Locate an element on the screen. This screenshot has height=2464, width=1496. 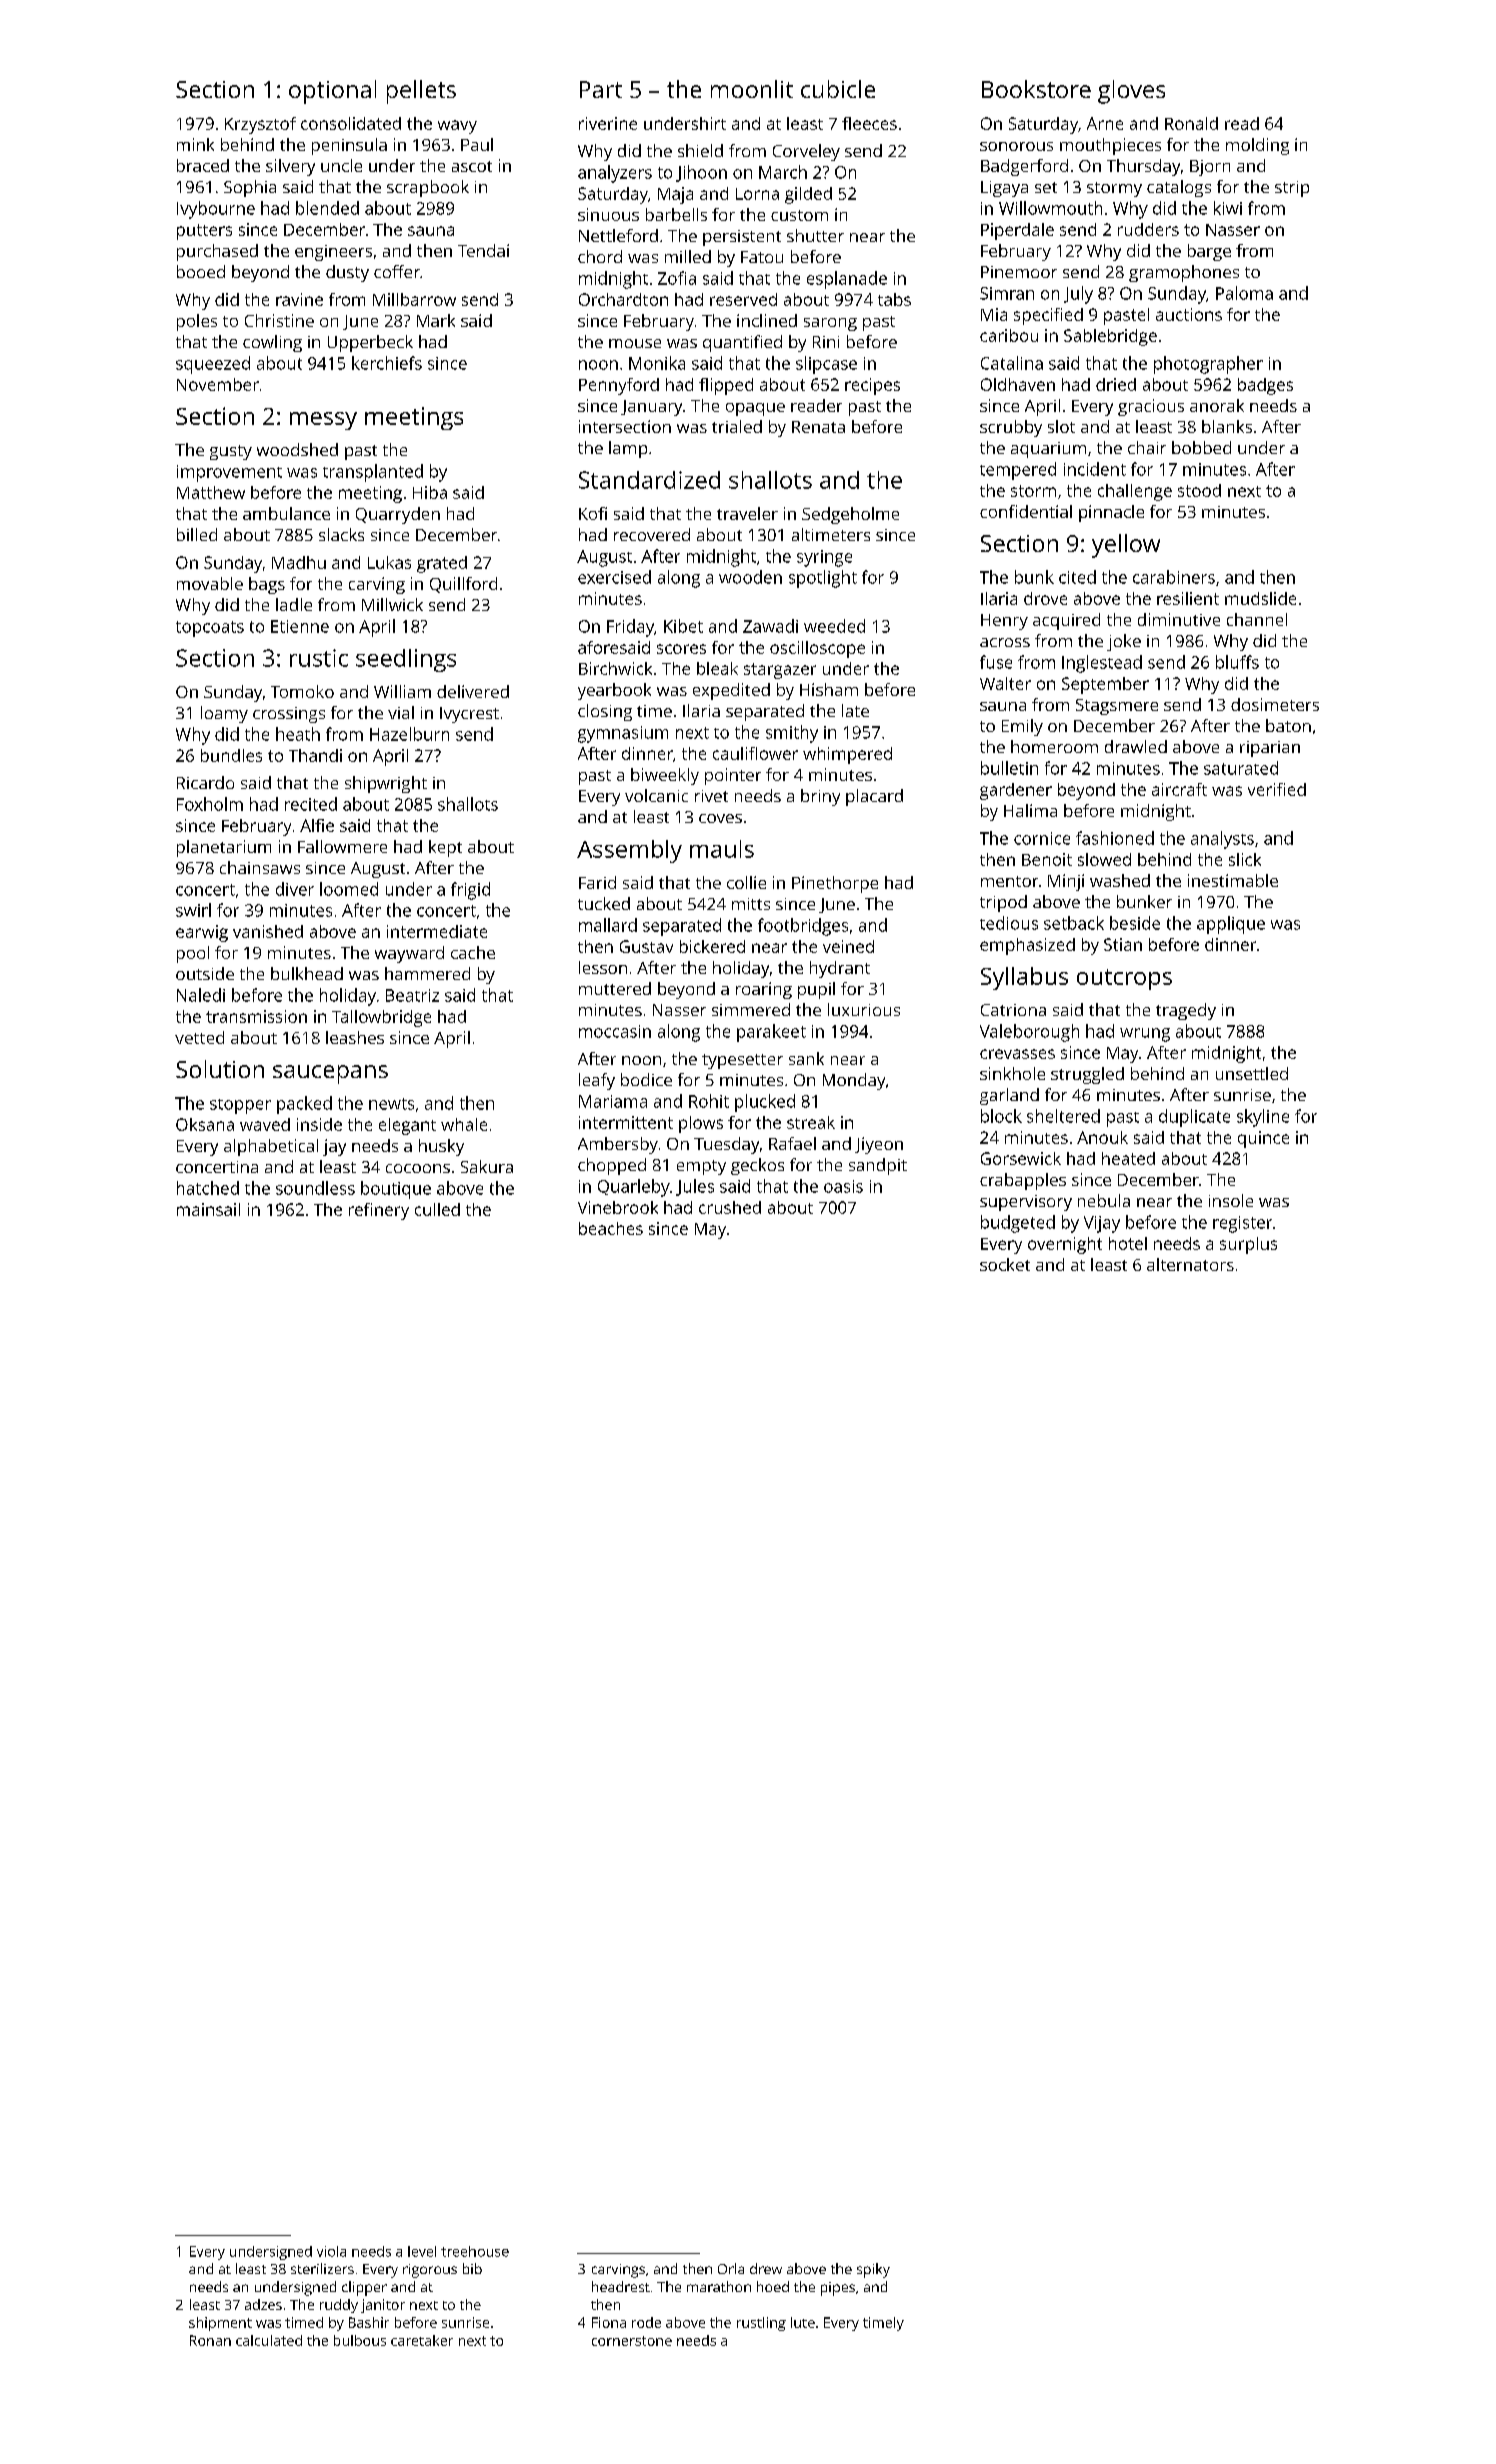
spiky is located at coordinates (873, 2270).
